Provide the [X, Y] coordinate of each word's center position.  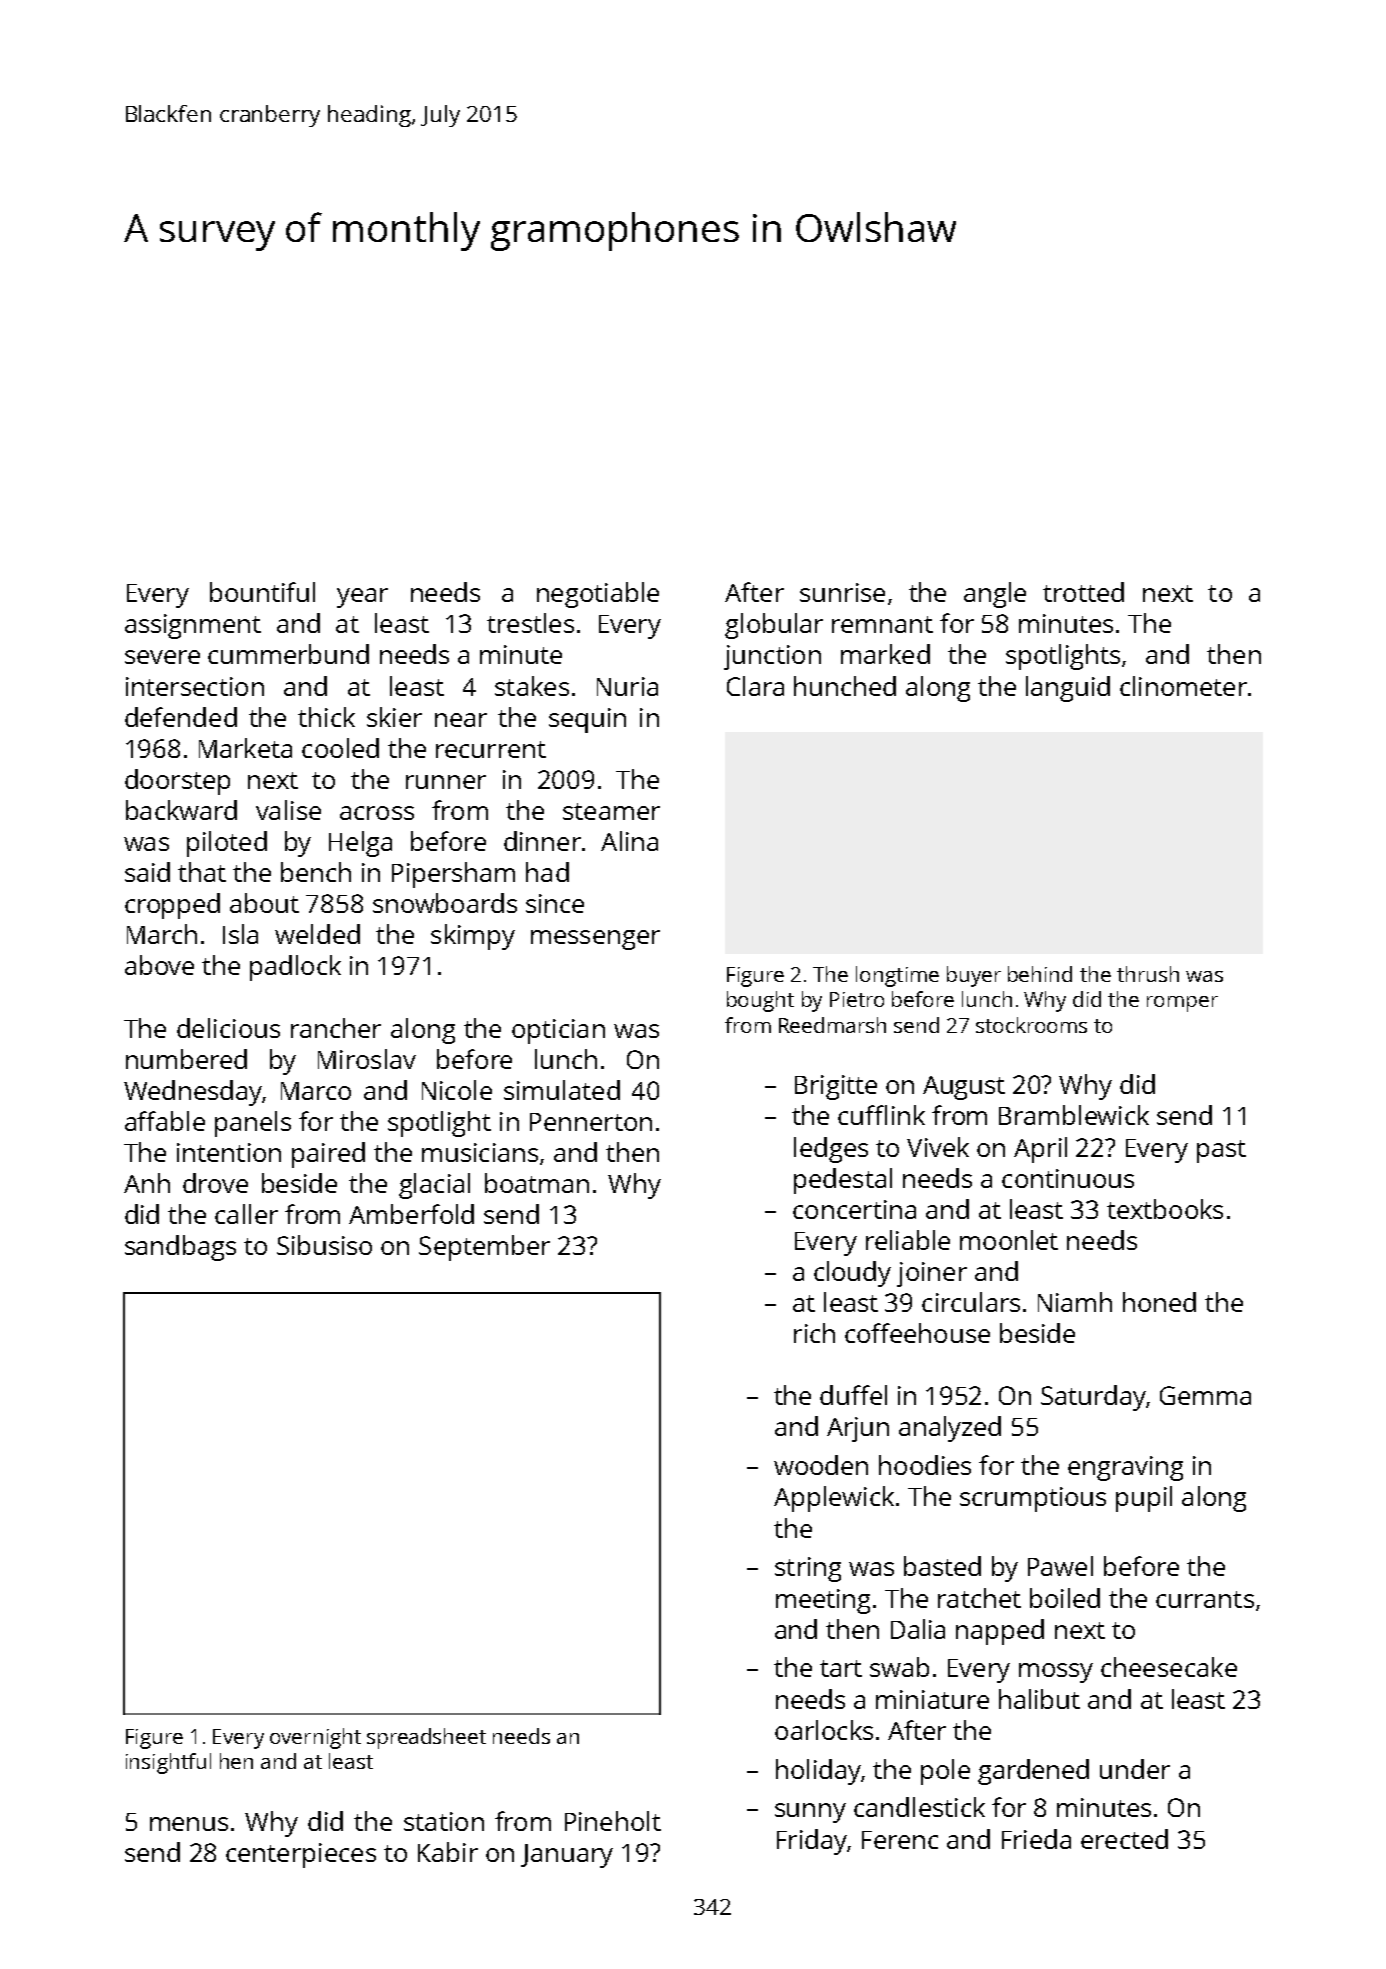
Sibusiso [324, 1245]
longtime [897, 976]
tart [841, 1668]
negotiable [598, 595]
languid [1068, 689]
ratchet [979, 1598]
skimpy [473, 937]
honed [1159, 1302]
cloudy [852, 1274]
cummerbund [288, 654]
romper [1182, 1004]
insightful [168, 1763]
